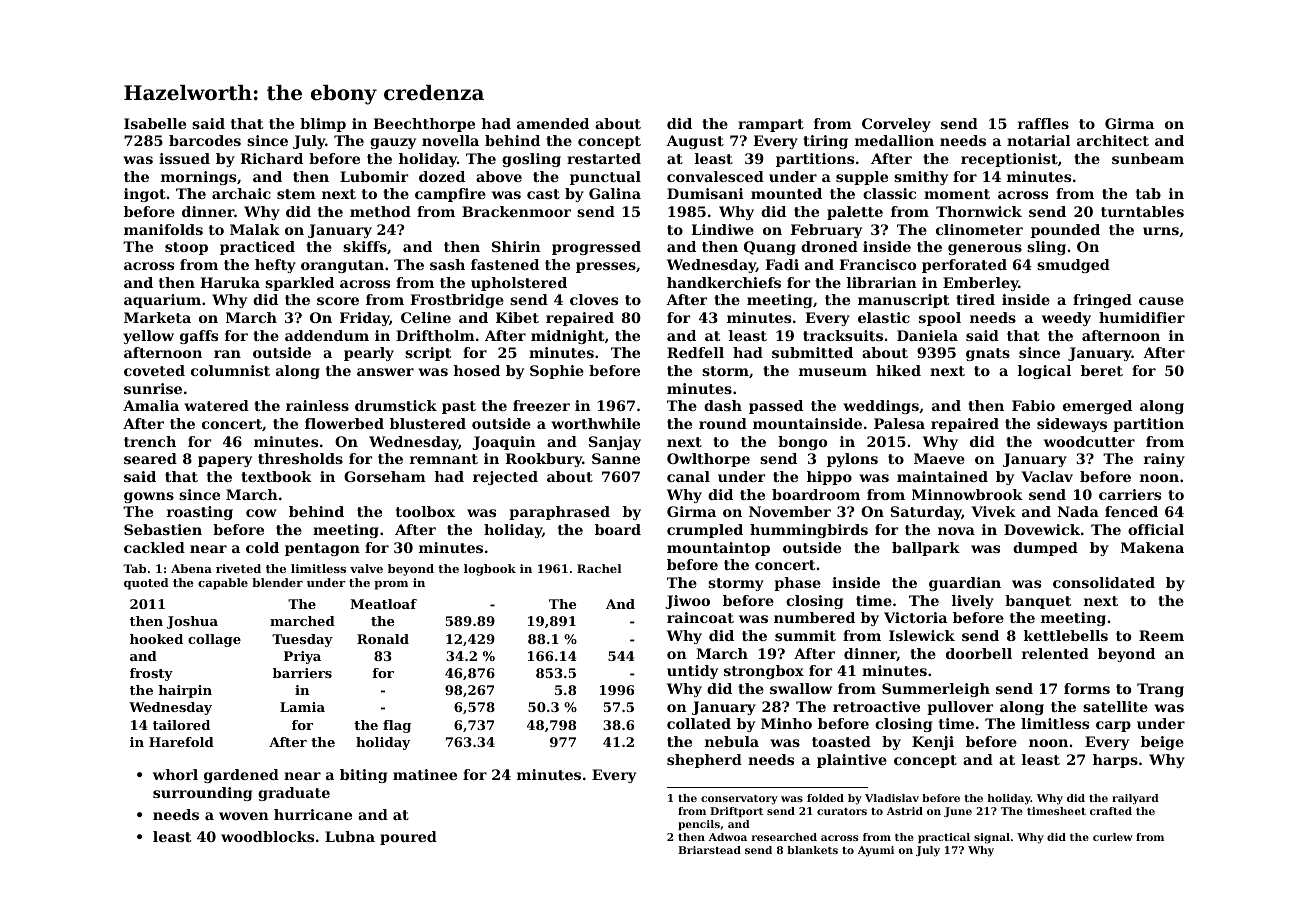 Image resolution: width=1308 pixels, height=924 pixels. What do you see at coordinates (695, 352) in the screenshot?
I see `Redfell` at bounding box center [695, 352].
